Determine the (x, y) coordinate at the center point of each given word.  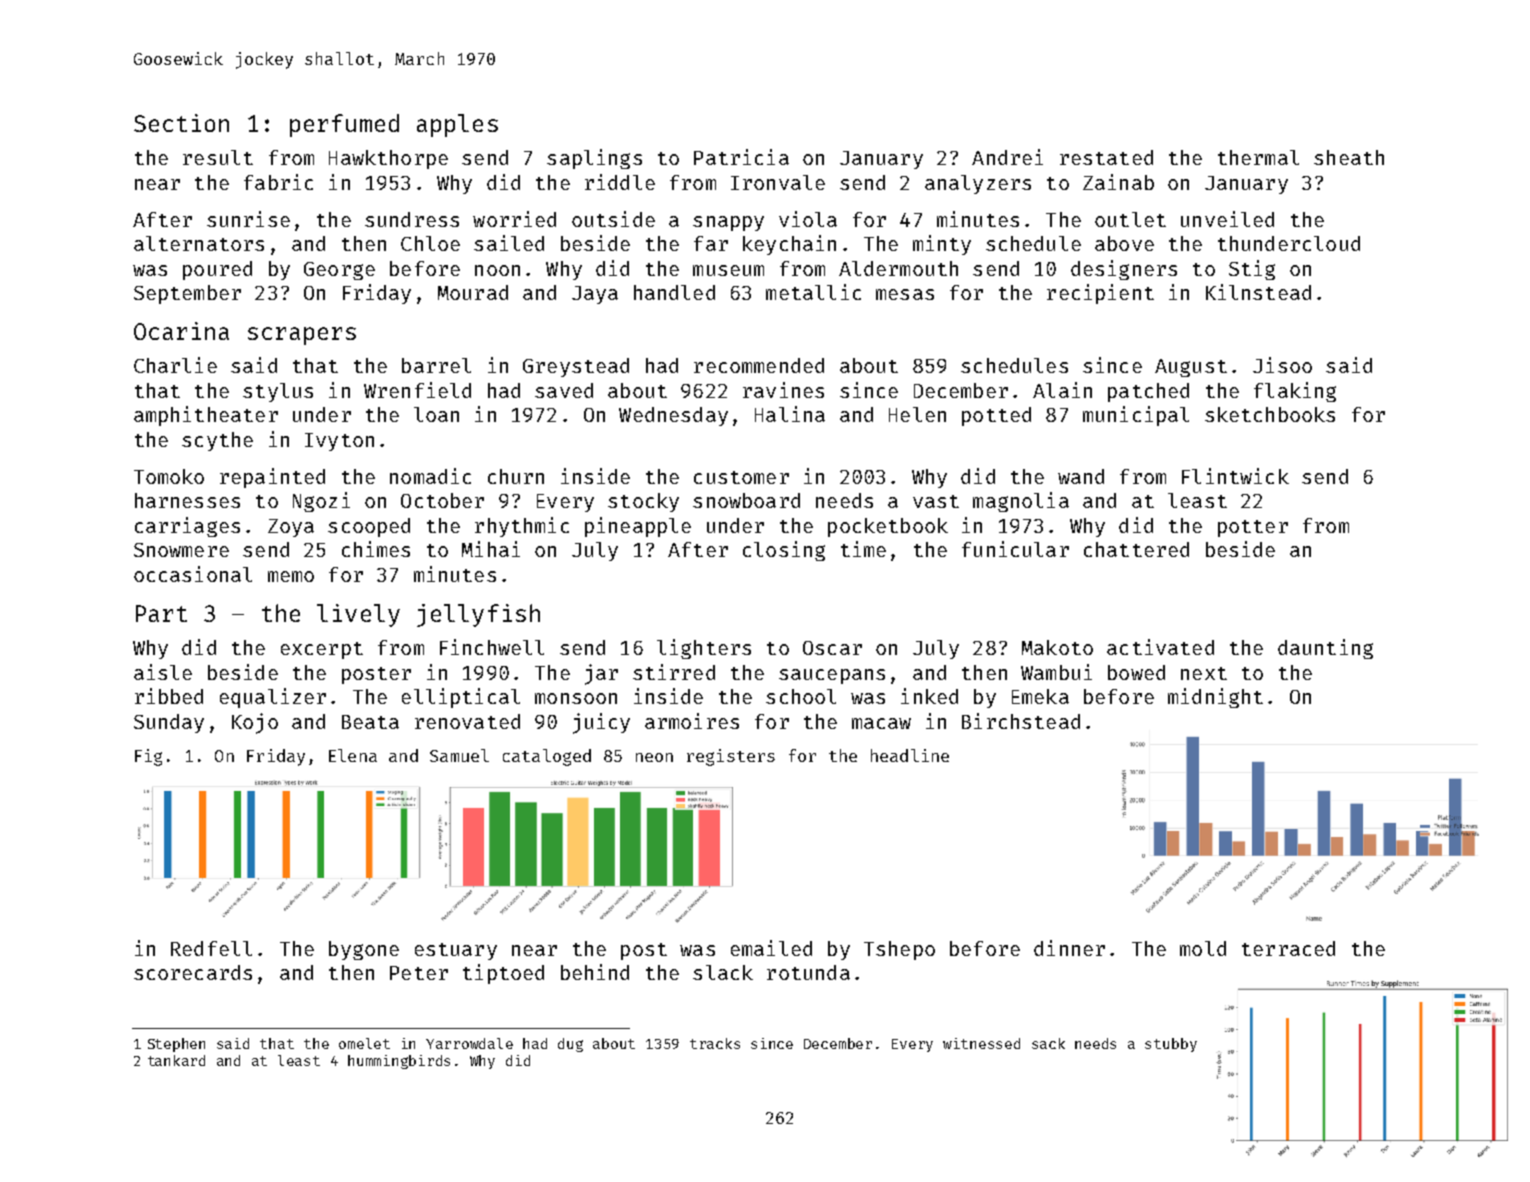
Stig (1252, 270)
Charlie (175, 365)
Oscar (832, 648)
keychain (789, 245)
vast (936, 501)
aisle (163, 672)
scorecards (193, 972)
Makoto (1057, 647)
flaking (1295, 392)
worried (514, 219)
